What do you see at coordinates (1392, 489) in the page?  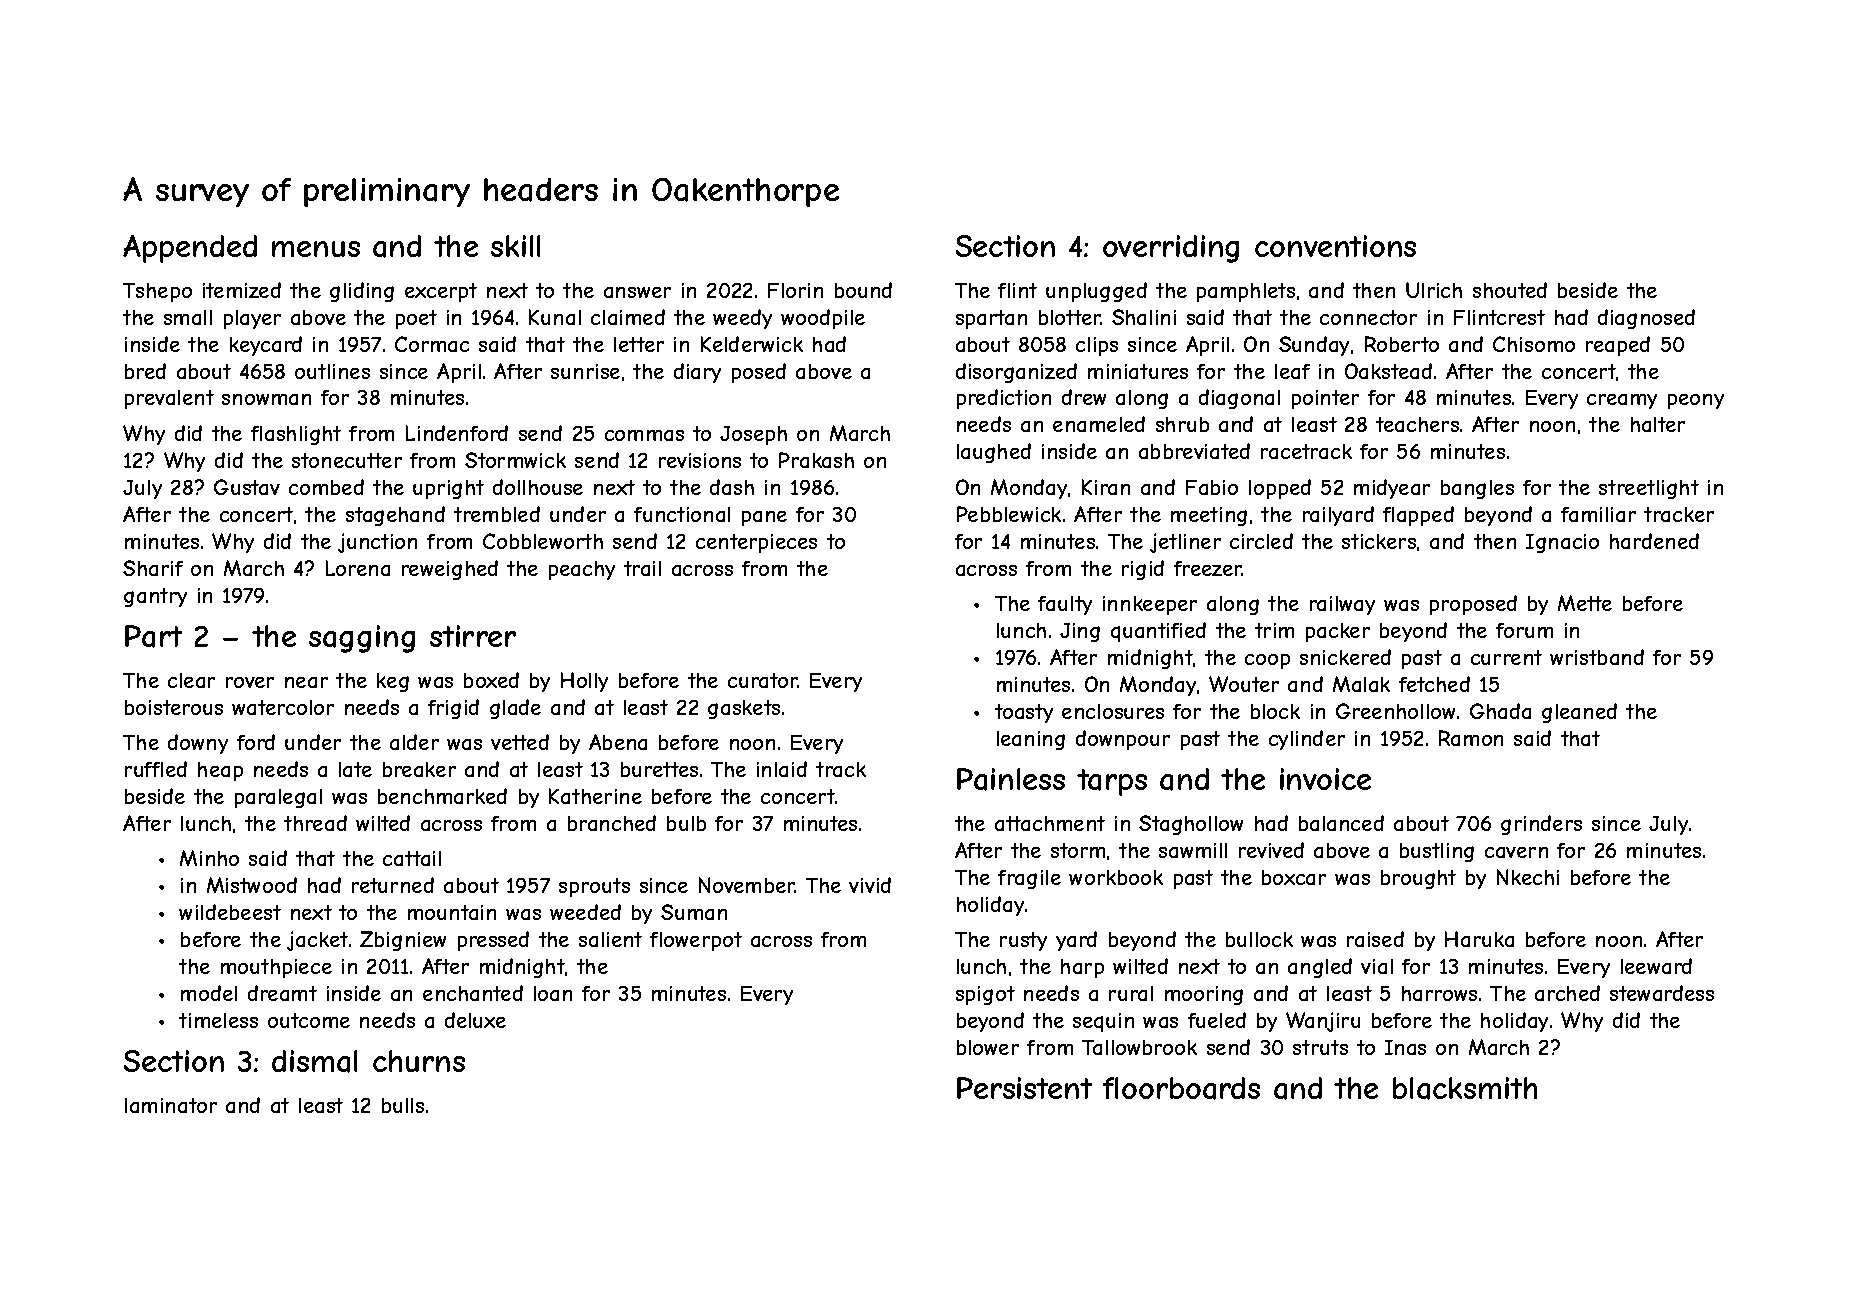 I see `midyear` at bounding box center [1392, 489].
